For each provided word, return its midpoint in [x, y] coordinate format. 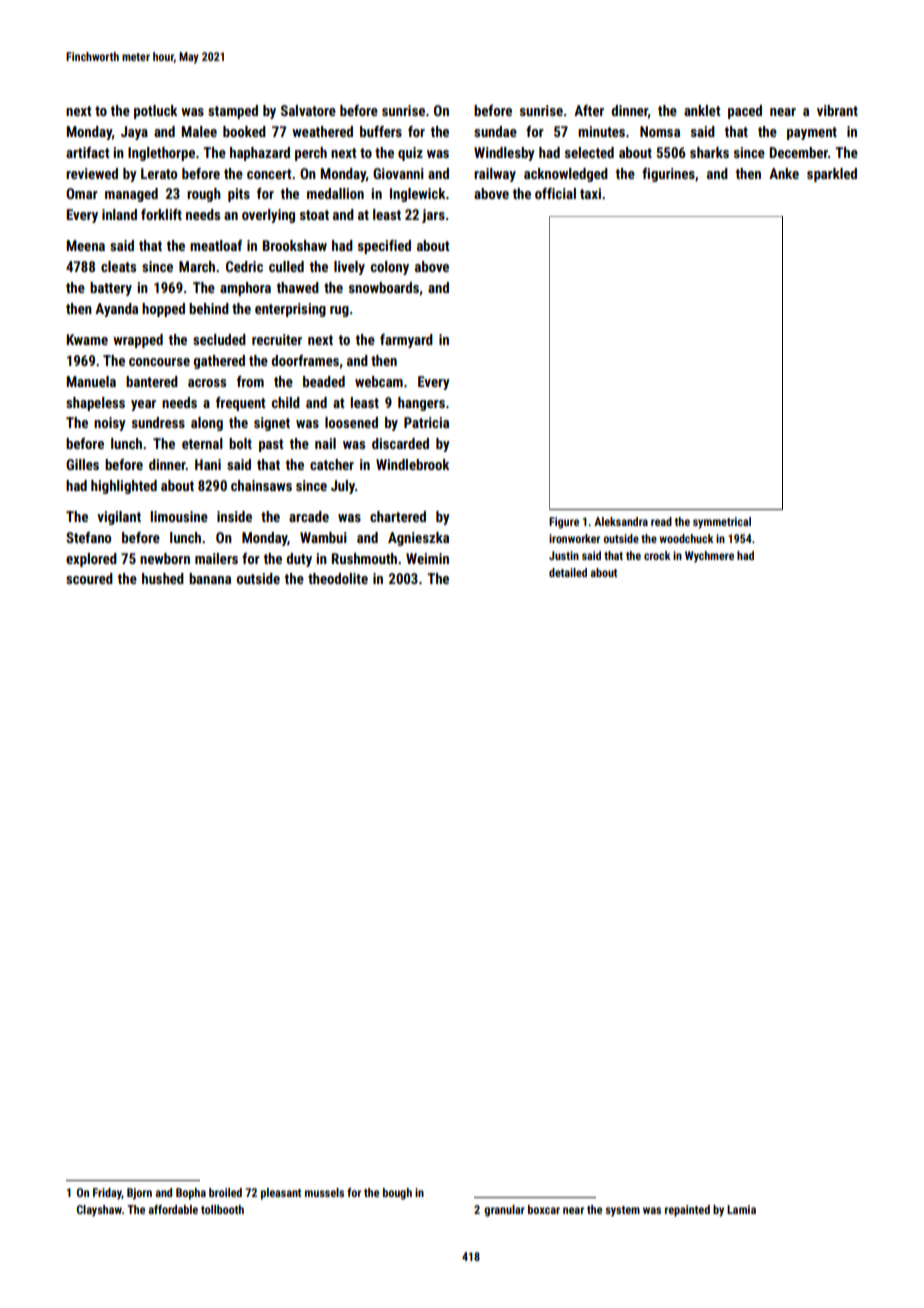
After [589, 110]
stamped [233, 112]
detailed [568, 572]
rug [339, 311]
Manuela [91, 381]
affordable [173, 1209]
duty [299, 560]
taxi [590, 193]
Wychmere [709, 557]
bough [397, 1194]
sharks [709, 152]
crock [657, 555]
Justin [564, 555]
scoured [89, 578]
